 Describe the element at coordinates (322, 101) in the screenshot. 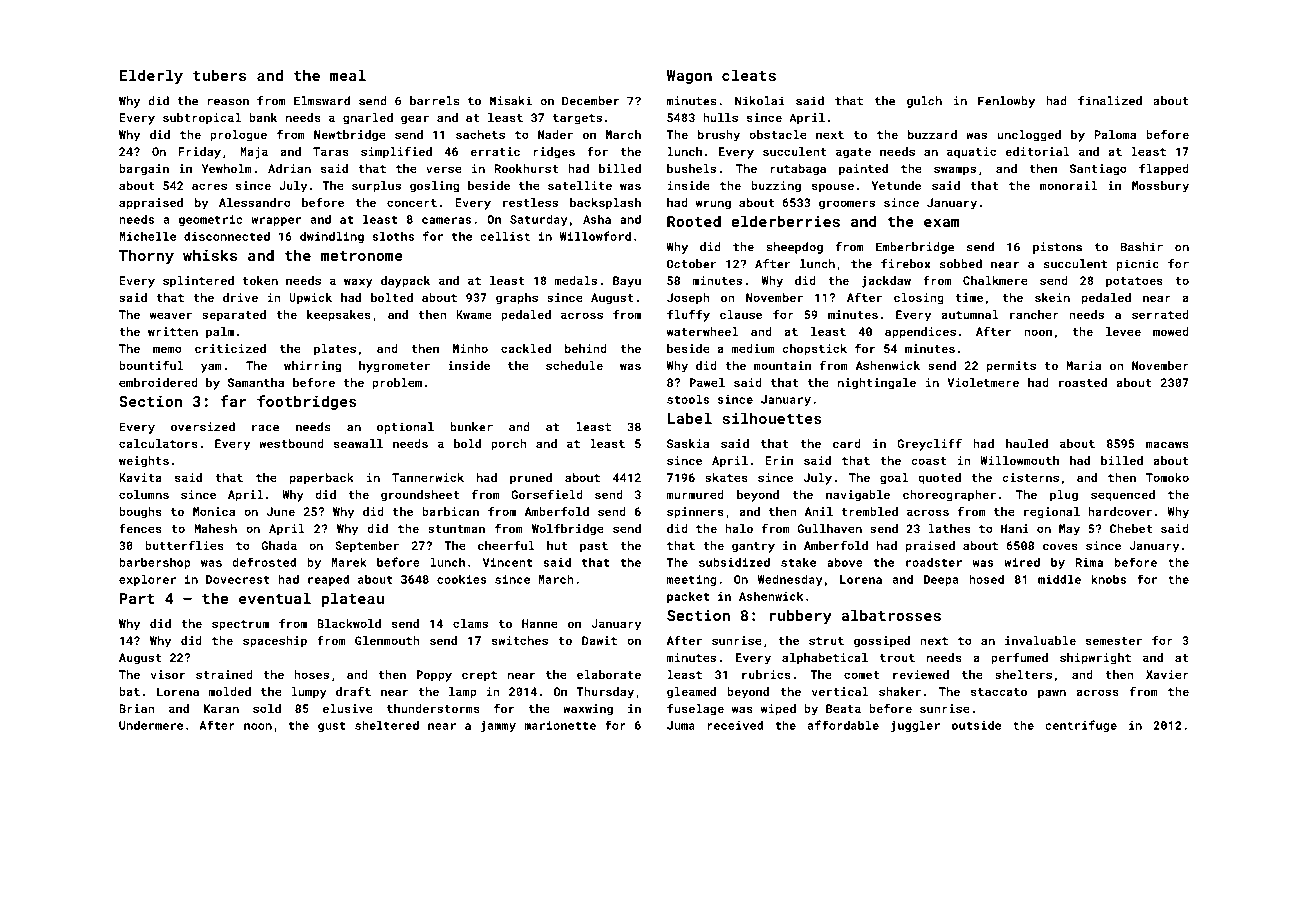

I see `Elmsward` at that location.
